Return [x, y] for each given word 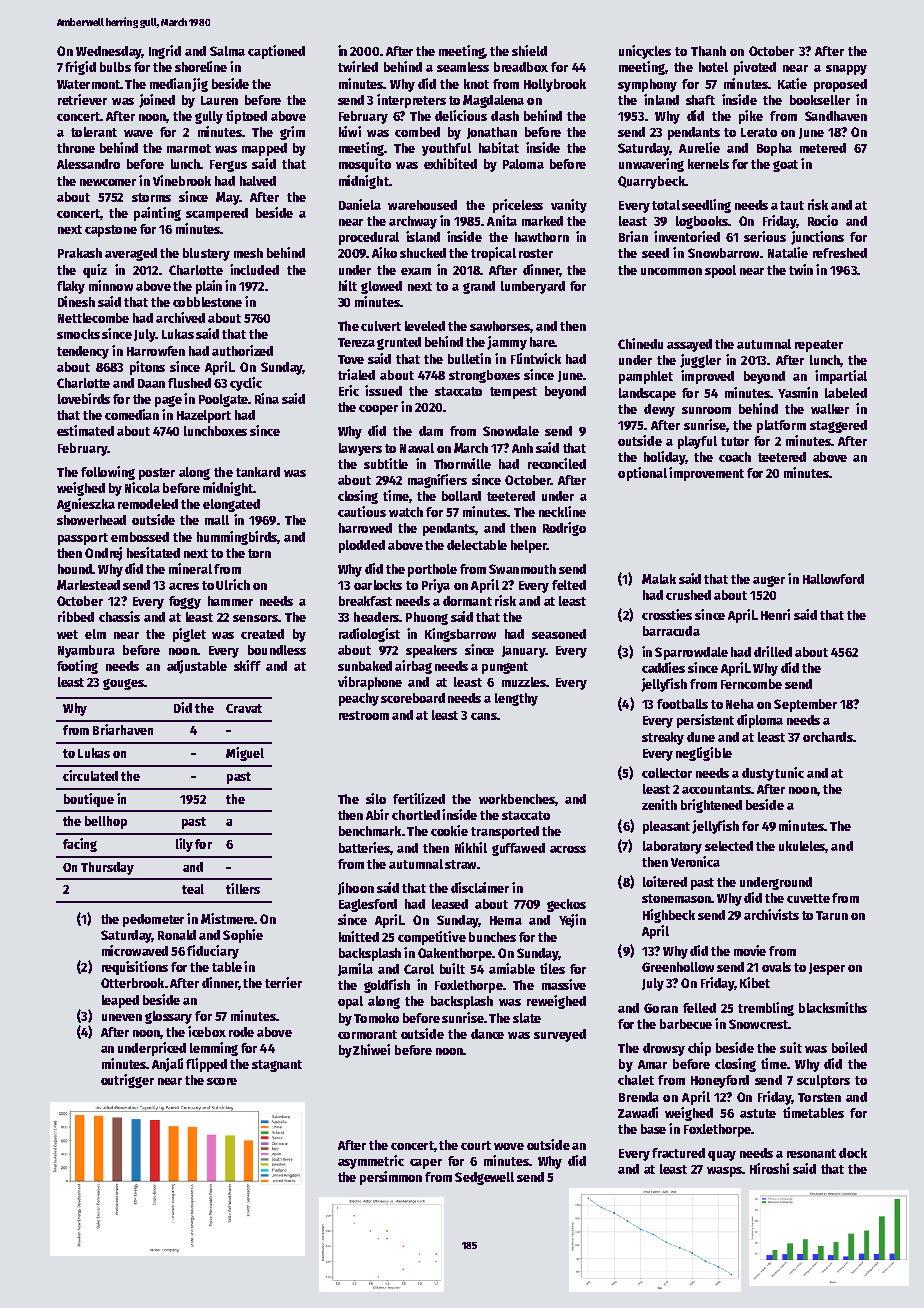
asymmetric [371, 1162]
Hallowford [833, 579]
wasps [724, 1172]
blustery [206, 254]
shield [529, 50]
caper [426, 1164]
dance [487, 1034]
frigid [80, 68]
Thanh [708, 51]
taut [792, 205]
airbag [413, 667]
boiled [849, 1047]
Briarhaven [123, 729]
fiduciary [213, 952]
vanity [569, 206]
